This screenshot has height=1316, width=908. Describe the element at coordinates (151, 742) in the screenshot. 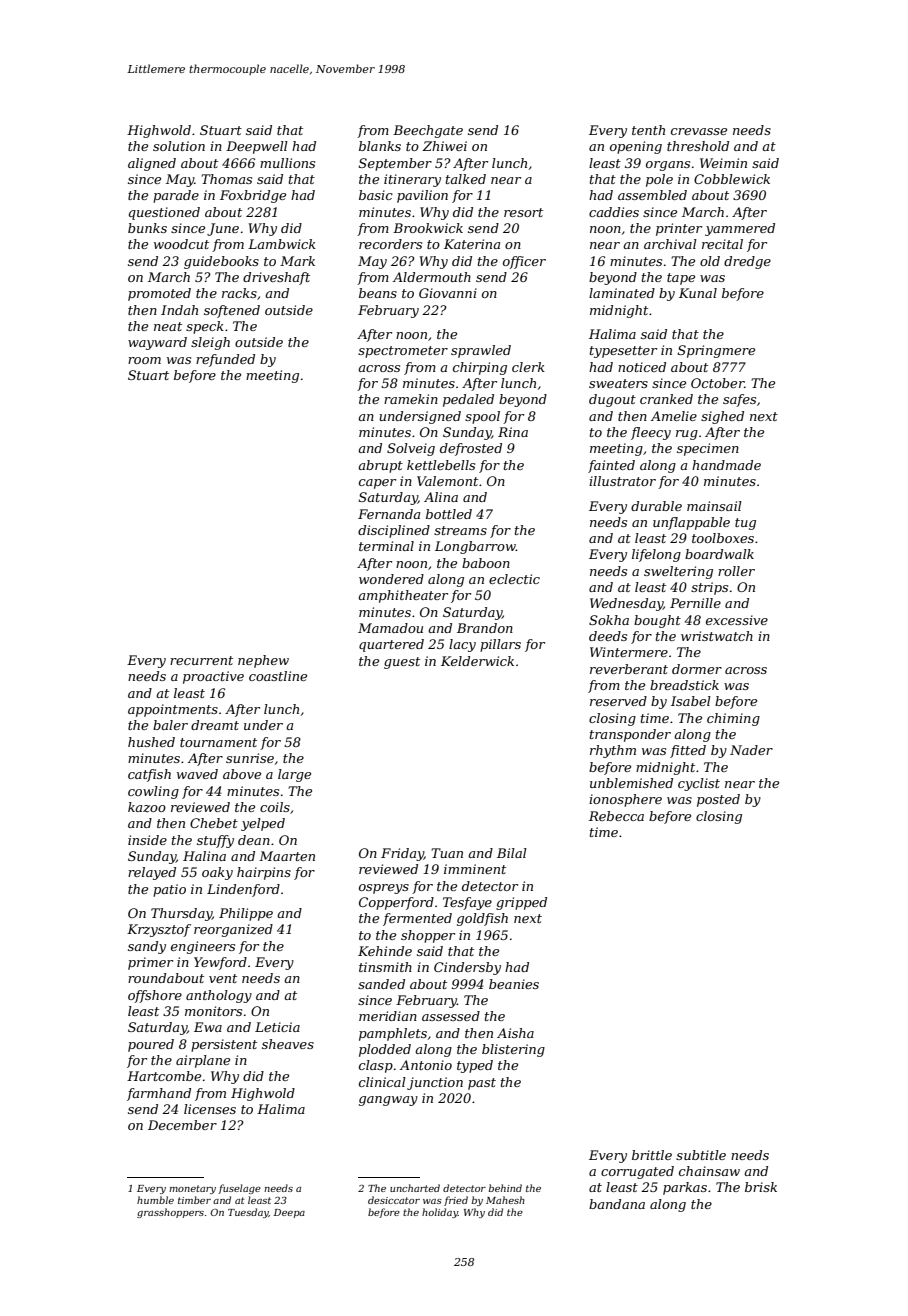

I see `hushed` at that location.
